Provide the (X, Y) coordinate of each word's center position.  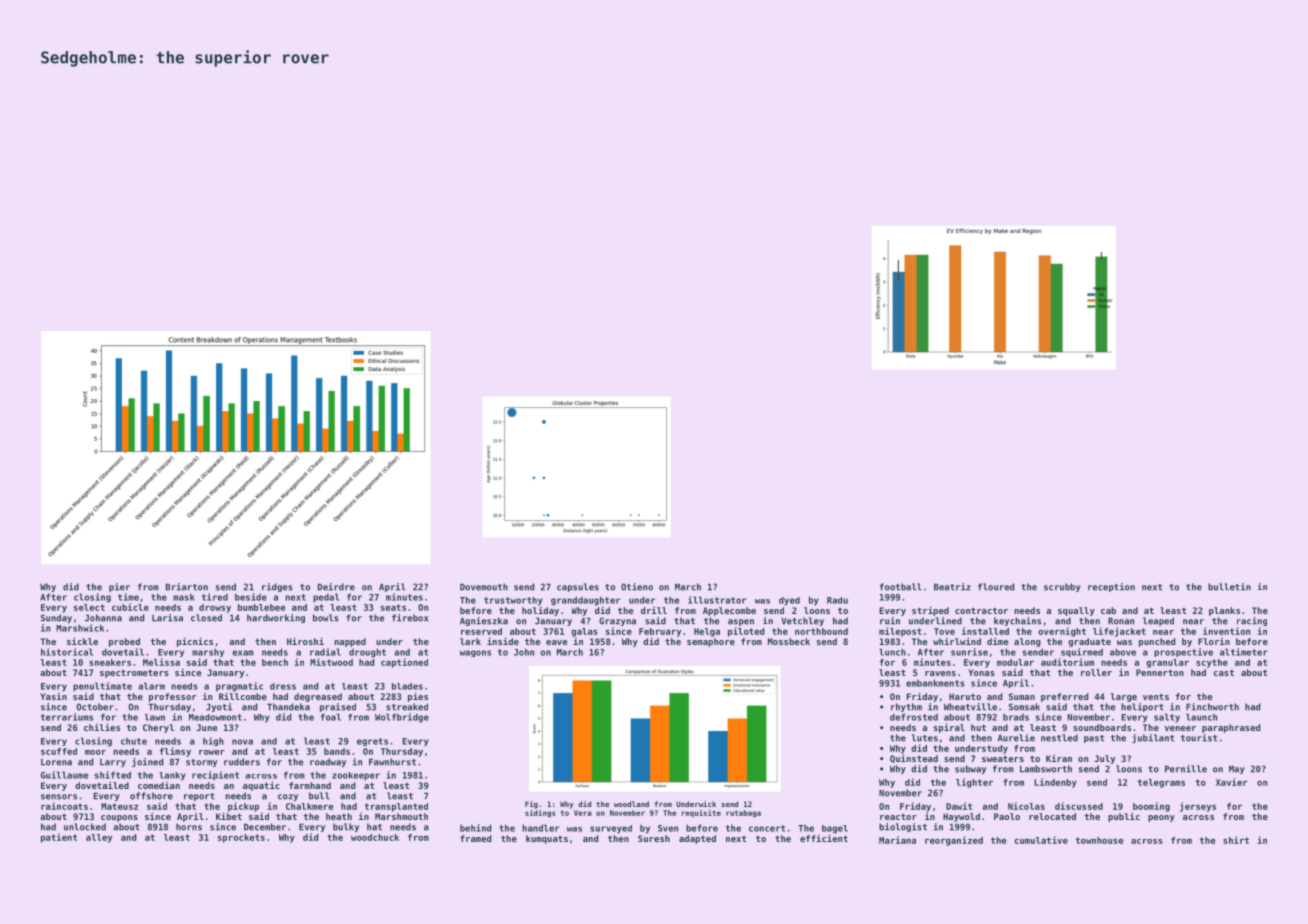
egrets (372, 742)
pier (119, 587)
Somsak (1024, 707)
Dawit (959, 806)
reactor (898, 817)
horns (189, 827)
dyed (789, 601)
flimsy (175, 752)
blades (407, 686)
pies (418, 697)
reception (1111, 587)
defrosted (914, 717)
